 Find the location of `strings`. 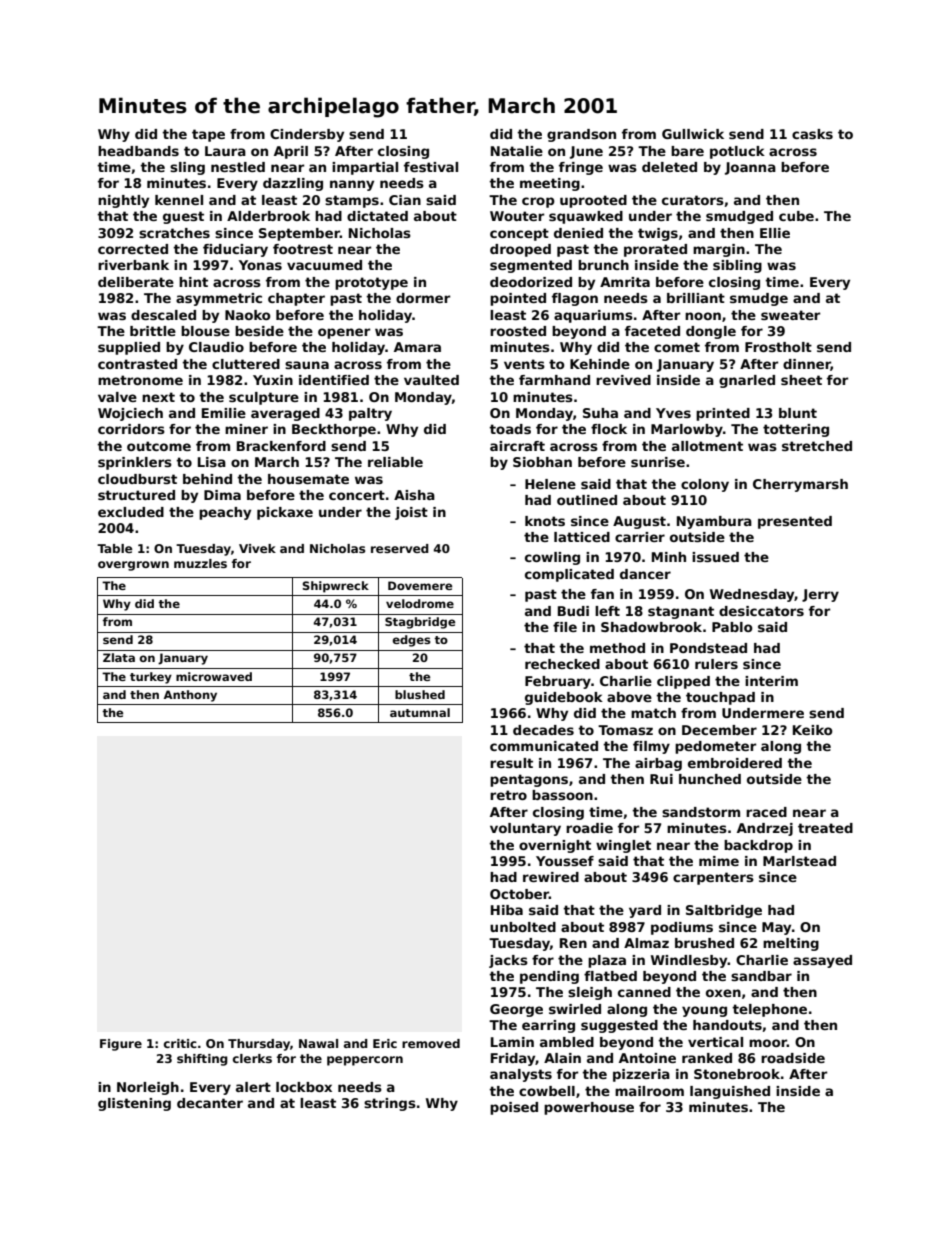

strings is located at coordinates (390, 1104).
